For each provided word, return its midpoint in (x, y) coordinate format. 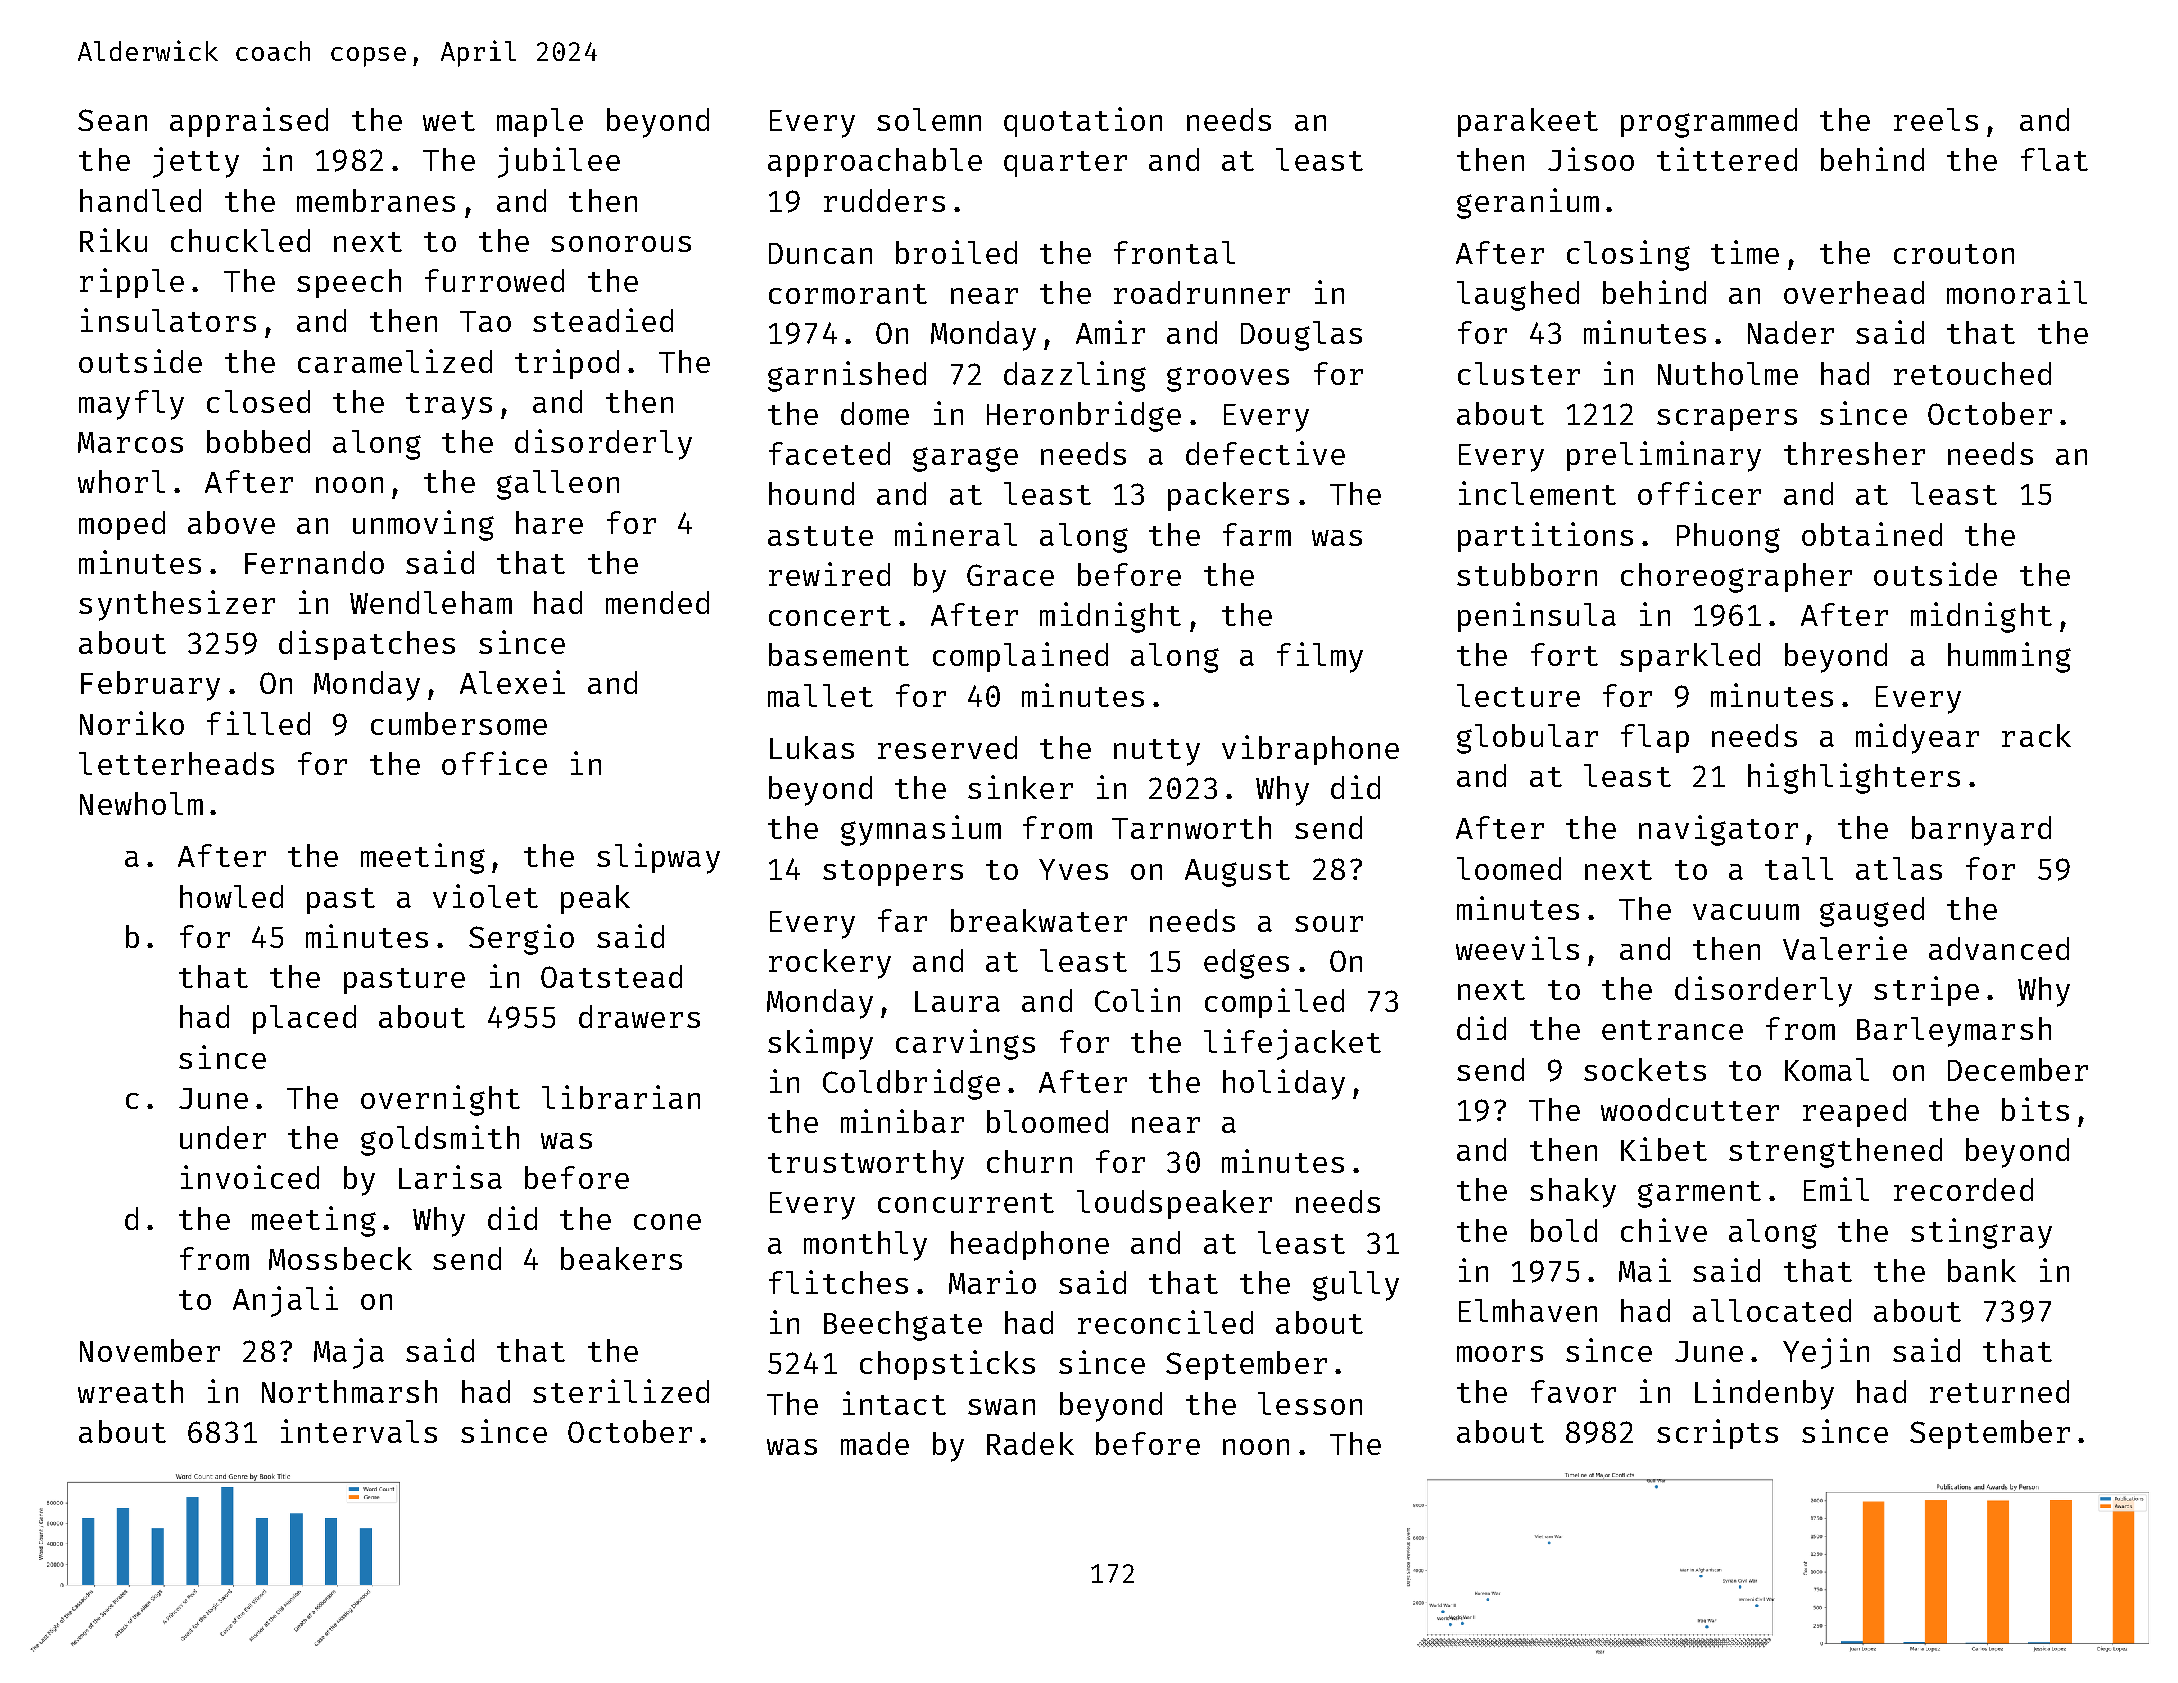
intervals (359, 1431)
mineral (956, 534)
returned (1999, 1391)
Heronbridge (1084, 416)
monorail (2017, 292)
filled (258, 723)
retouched (1972, 373)
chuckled (240, 240)
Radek (1030, 1443)
